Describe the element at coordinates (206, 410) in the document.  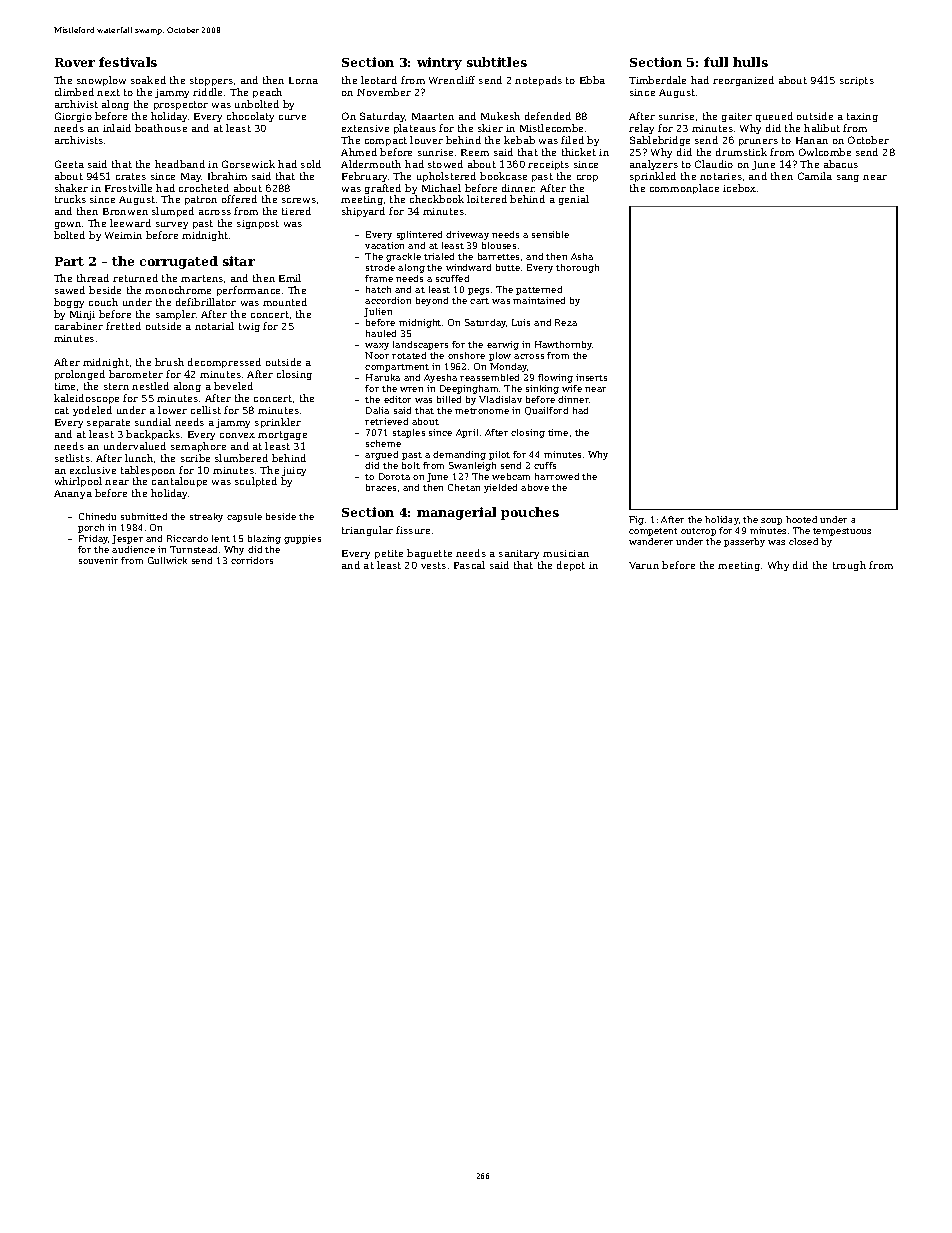
I see `cellist` at that location.
